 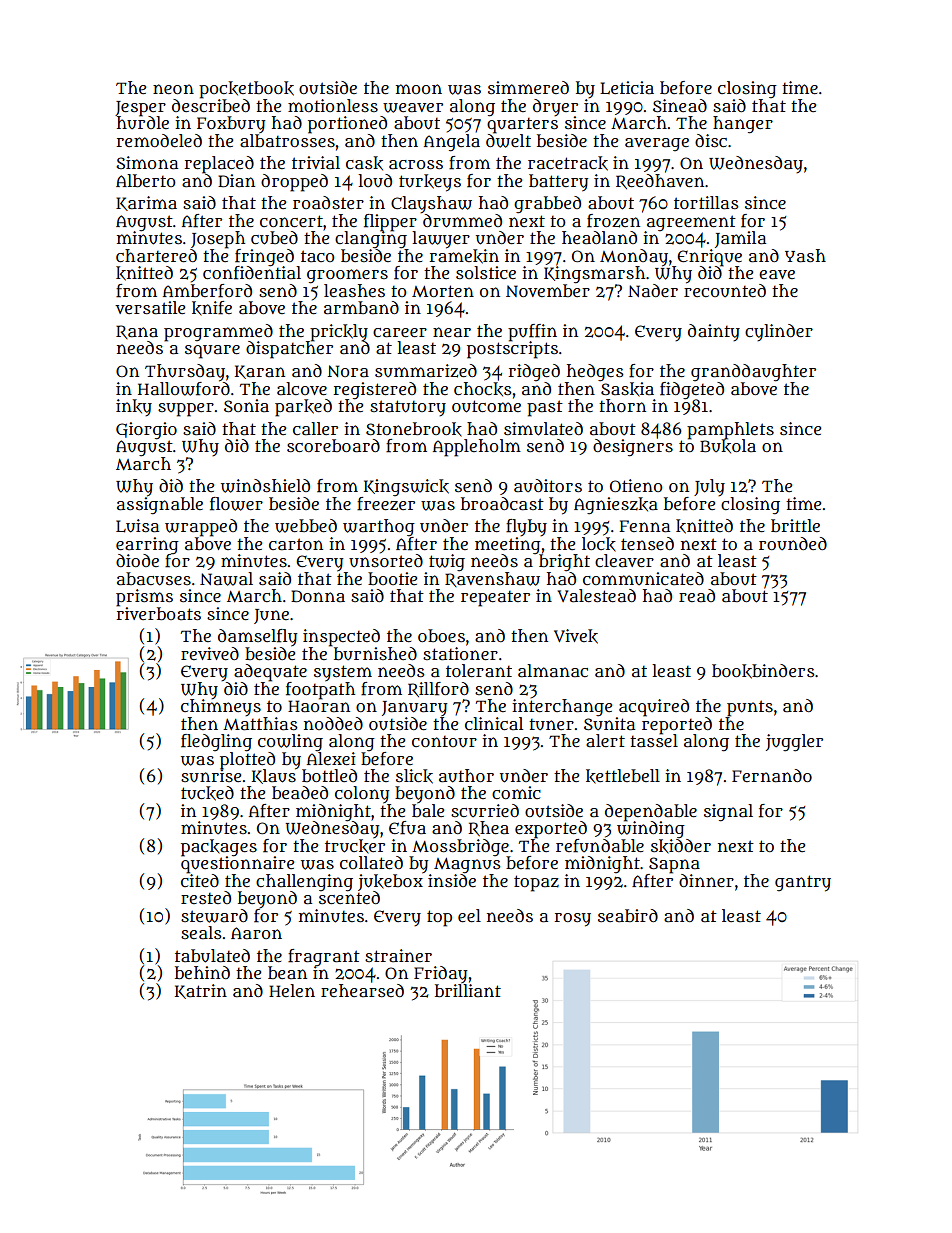 I want to click on moon, so click(x=419, y=89).
